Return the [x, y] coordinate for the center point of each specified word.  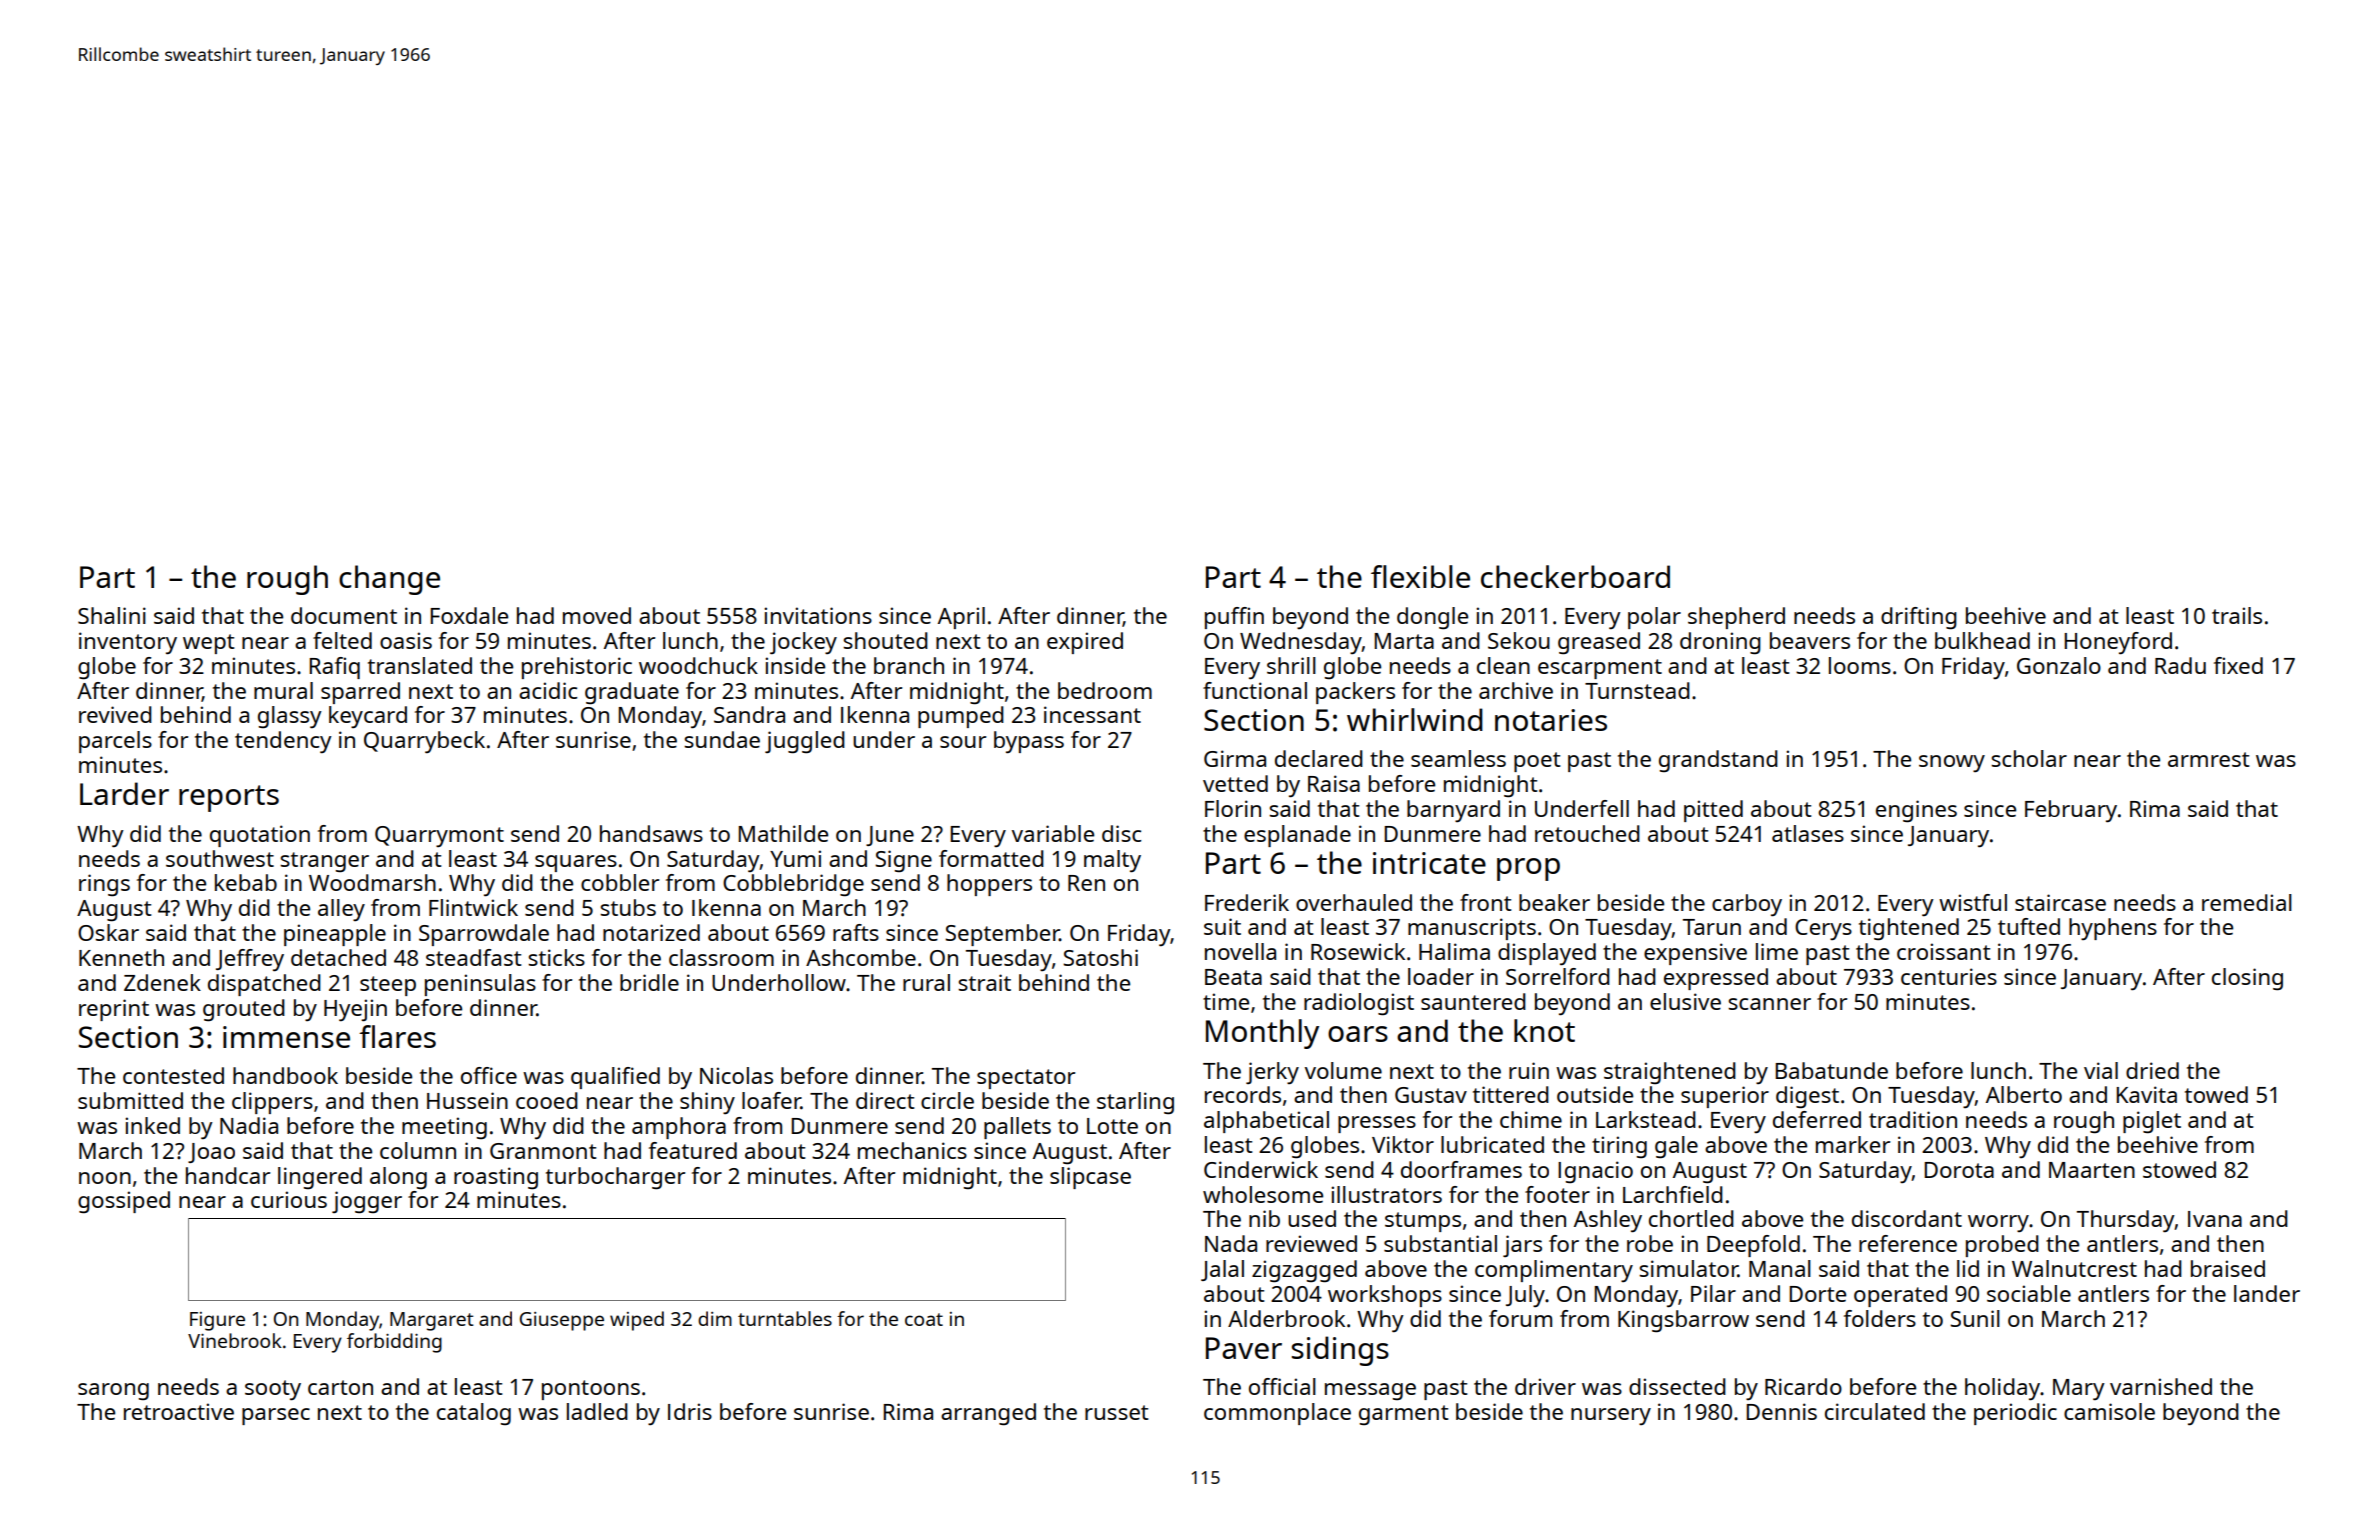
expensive [1695, 954]
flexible [1420, 576]
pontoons [591, 1390]
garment [1403, 1415]
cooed [547, 1100]
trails [2237, 615]
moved [597, 615]
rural [926, 982]
